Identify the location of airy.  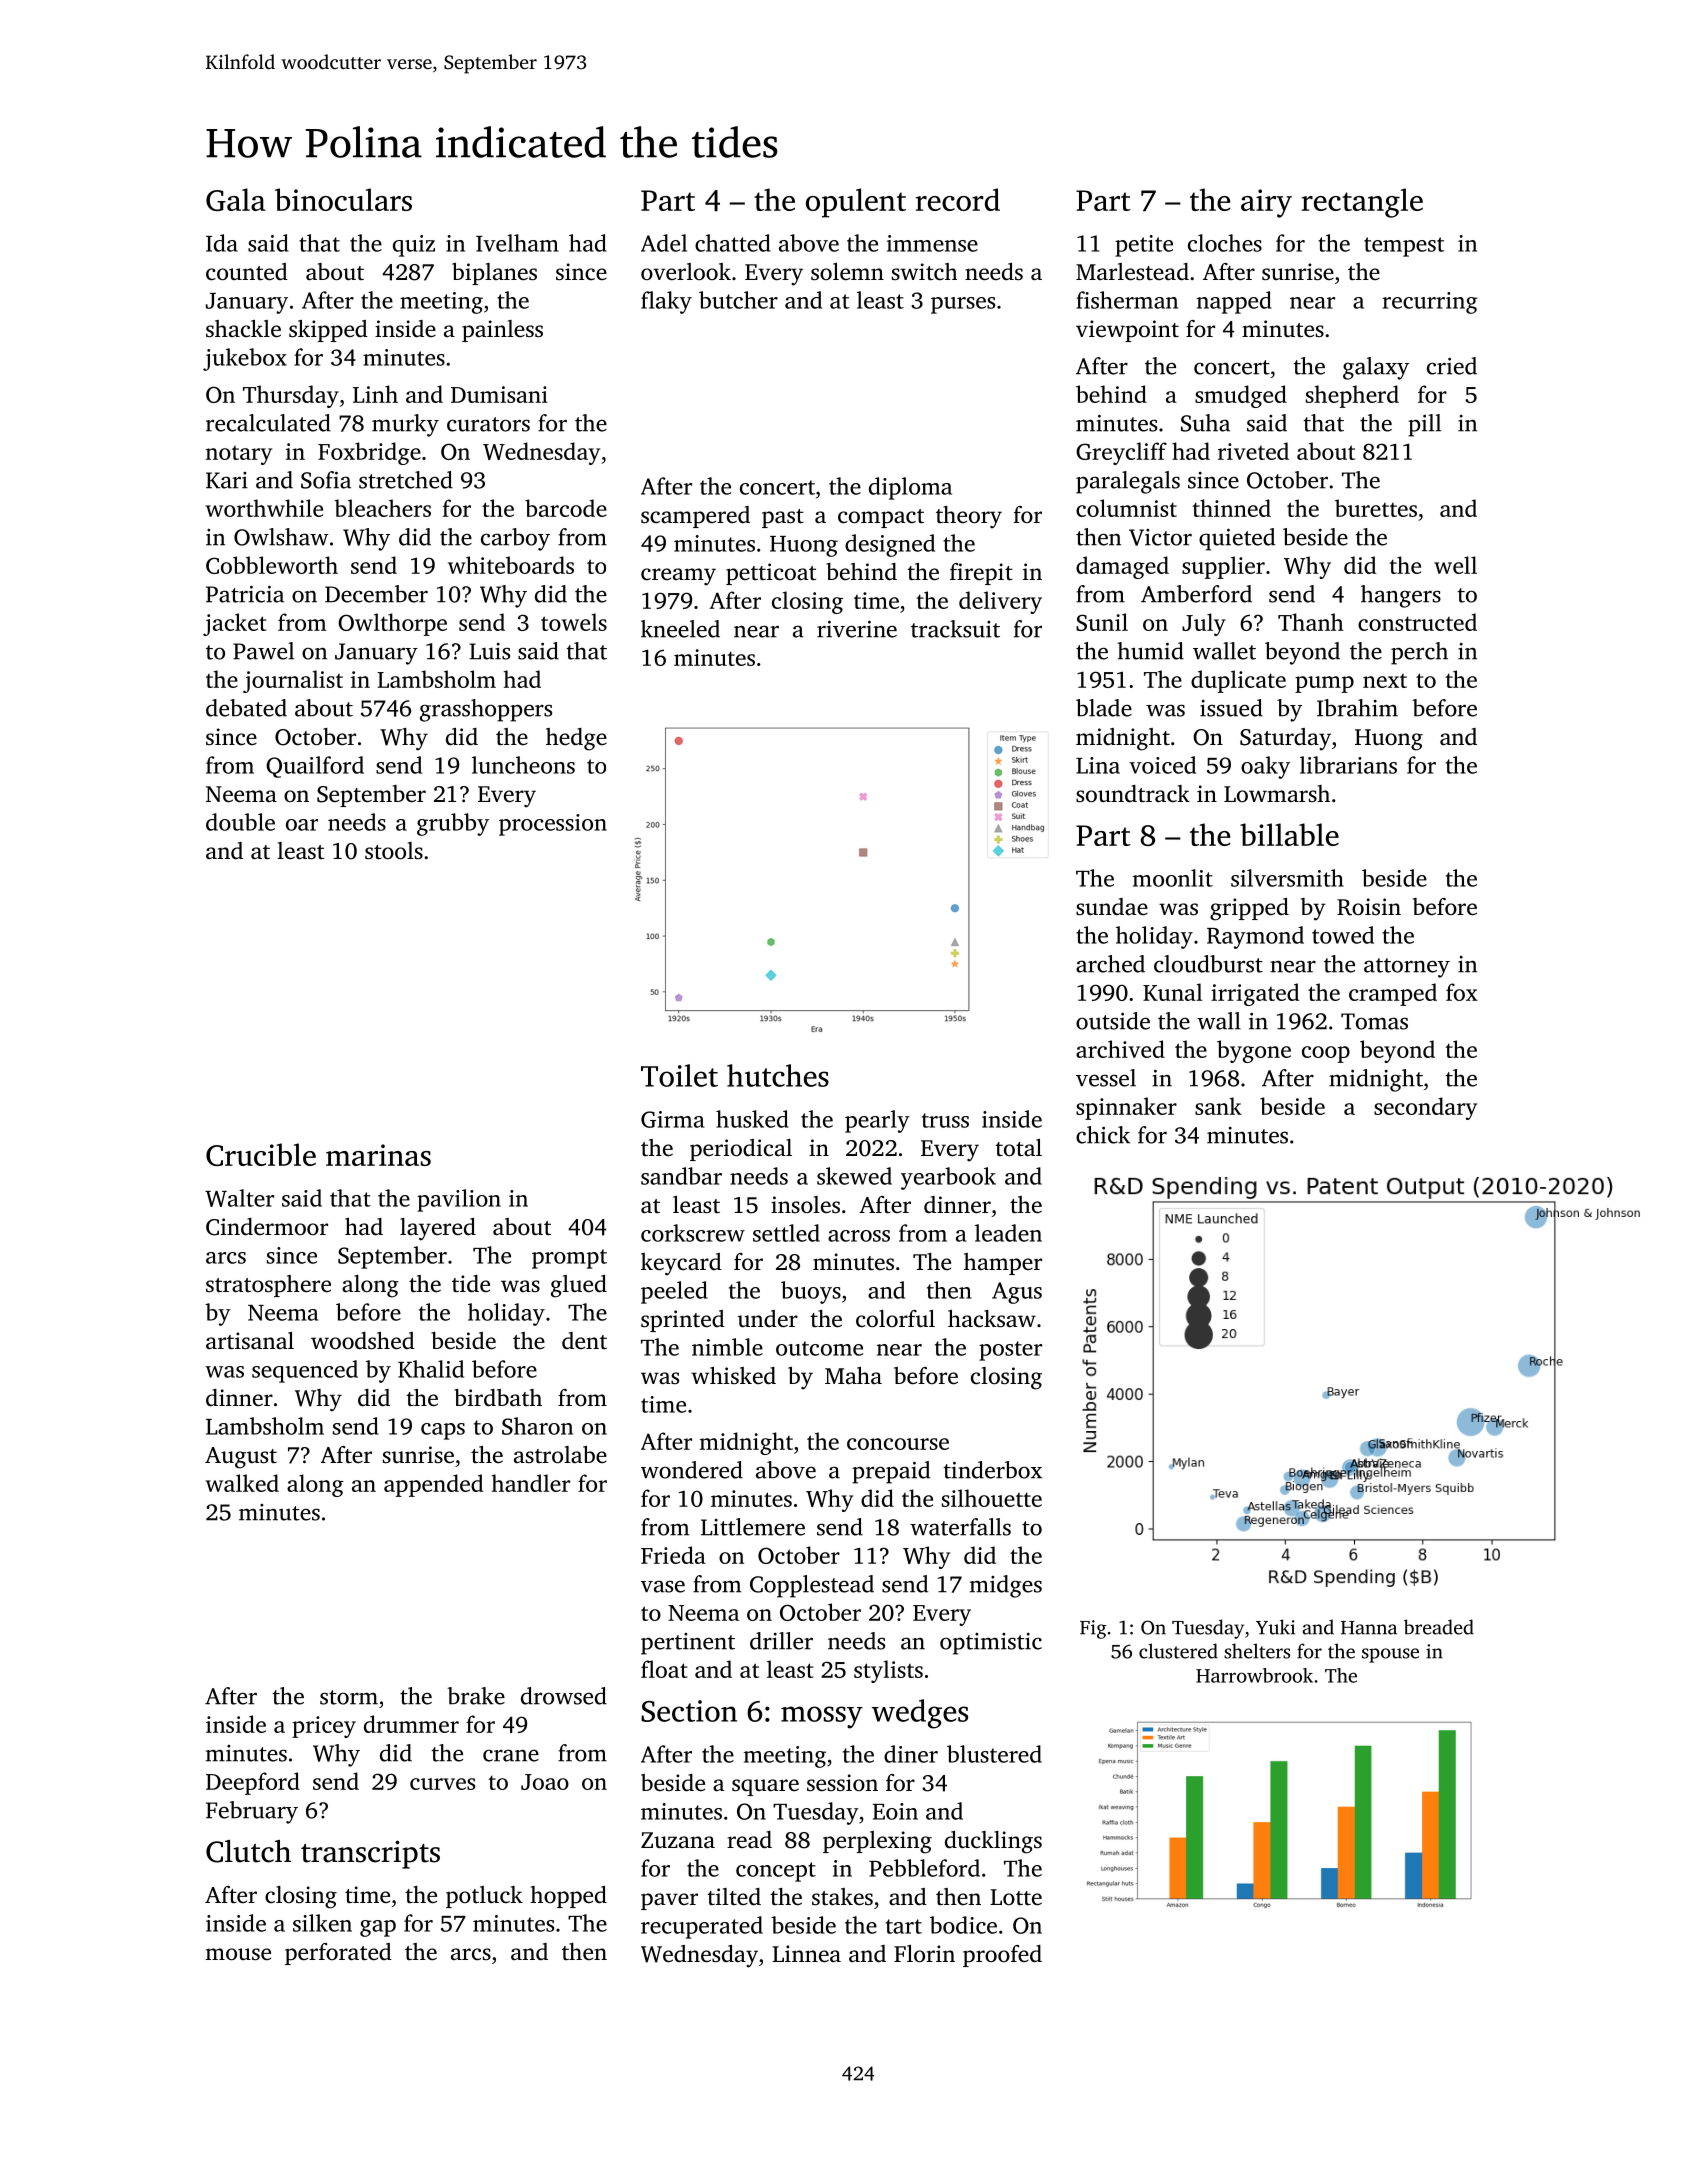
(1266, 203).
